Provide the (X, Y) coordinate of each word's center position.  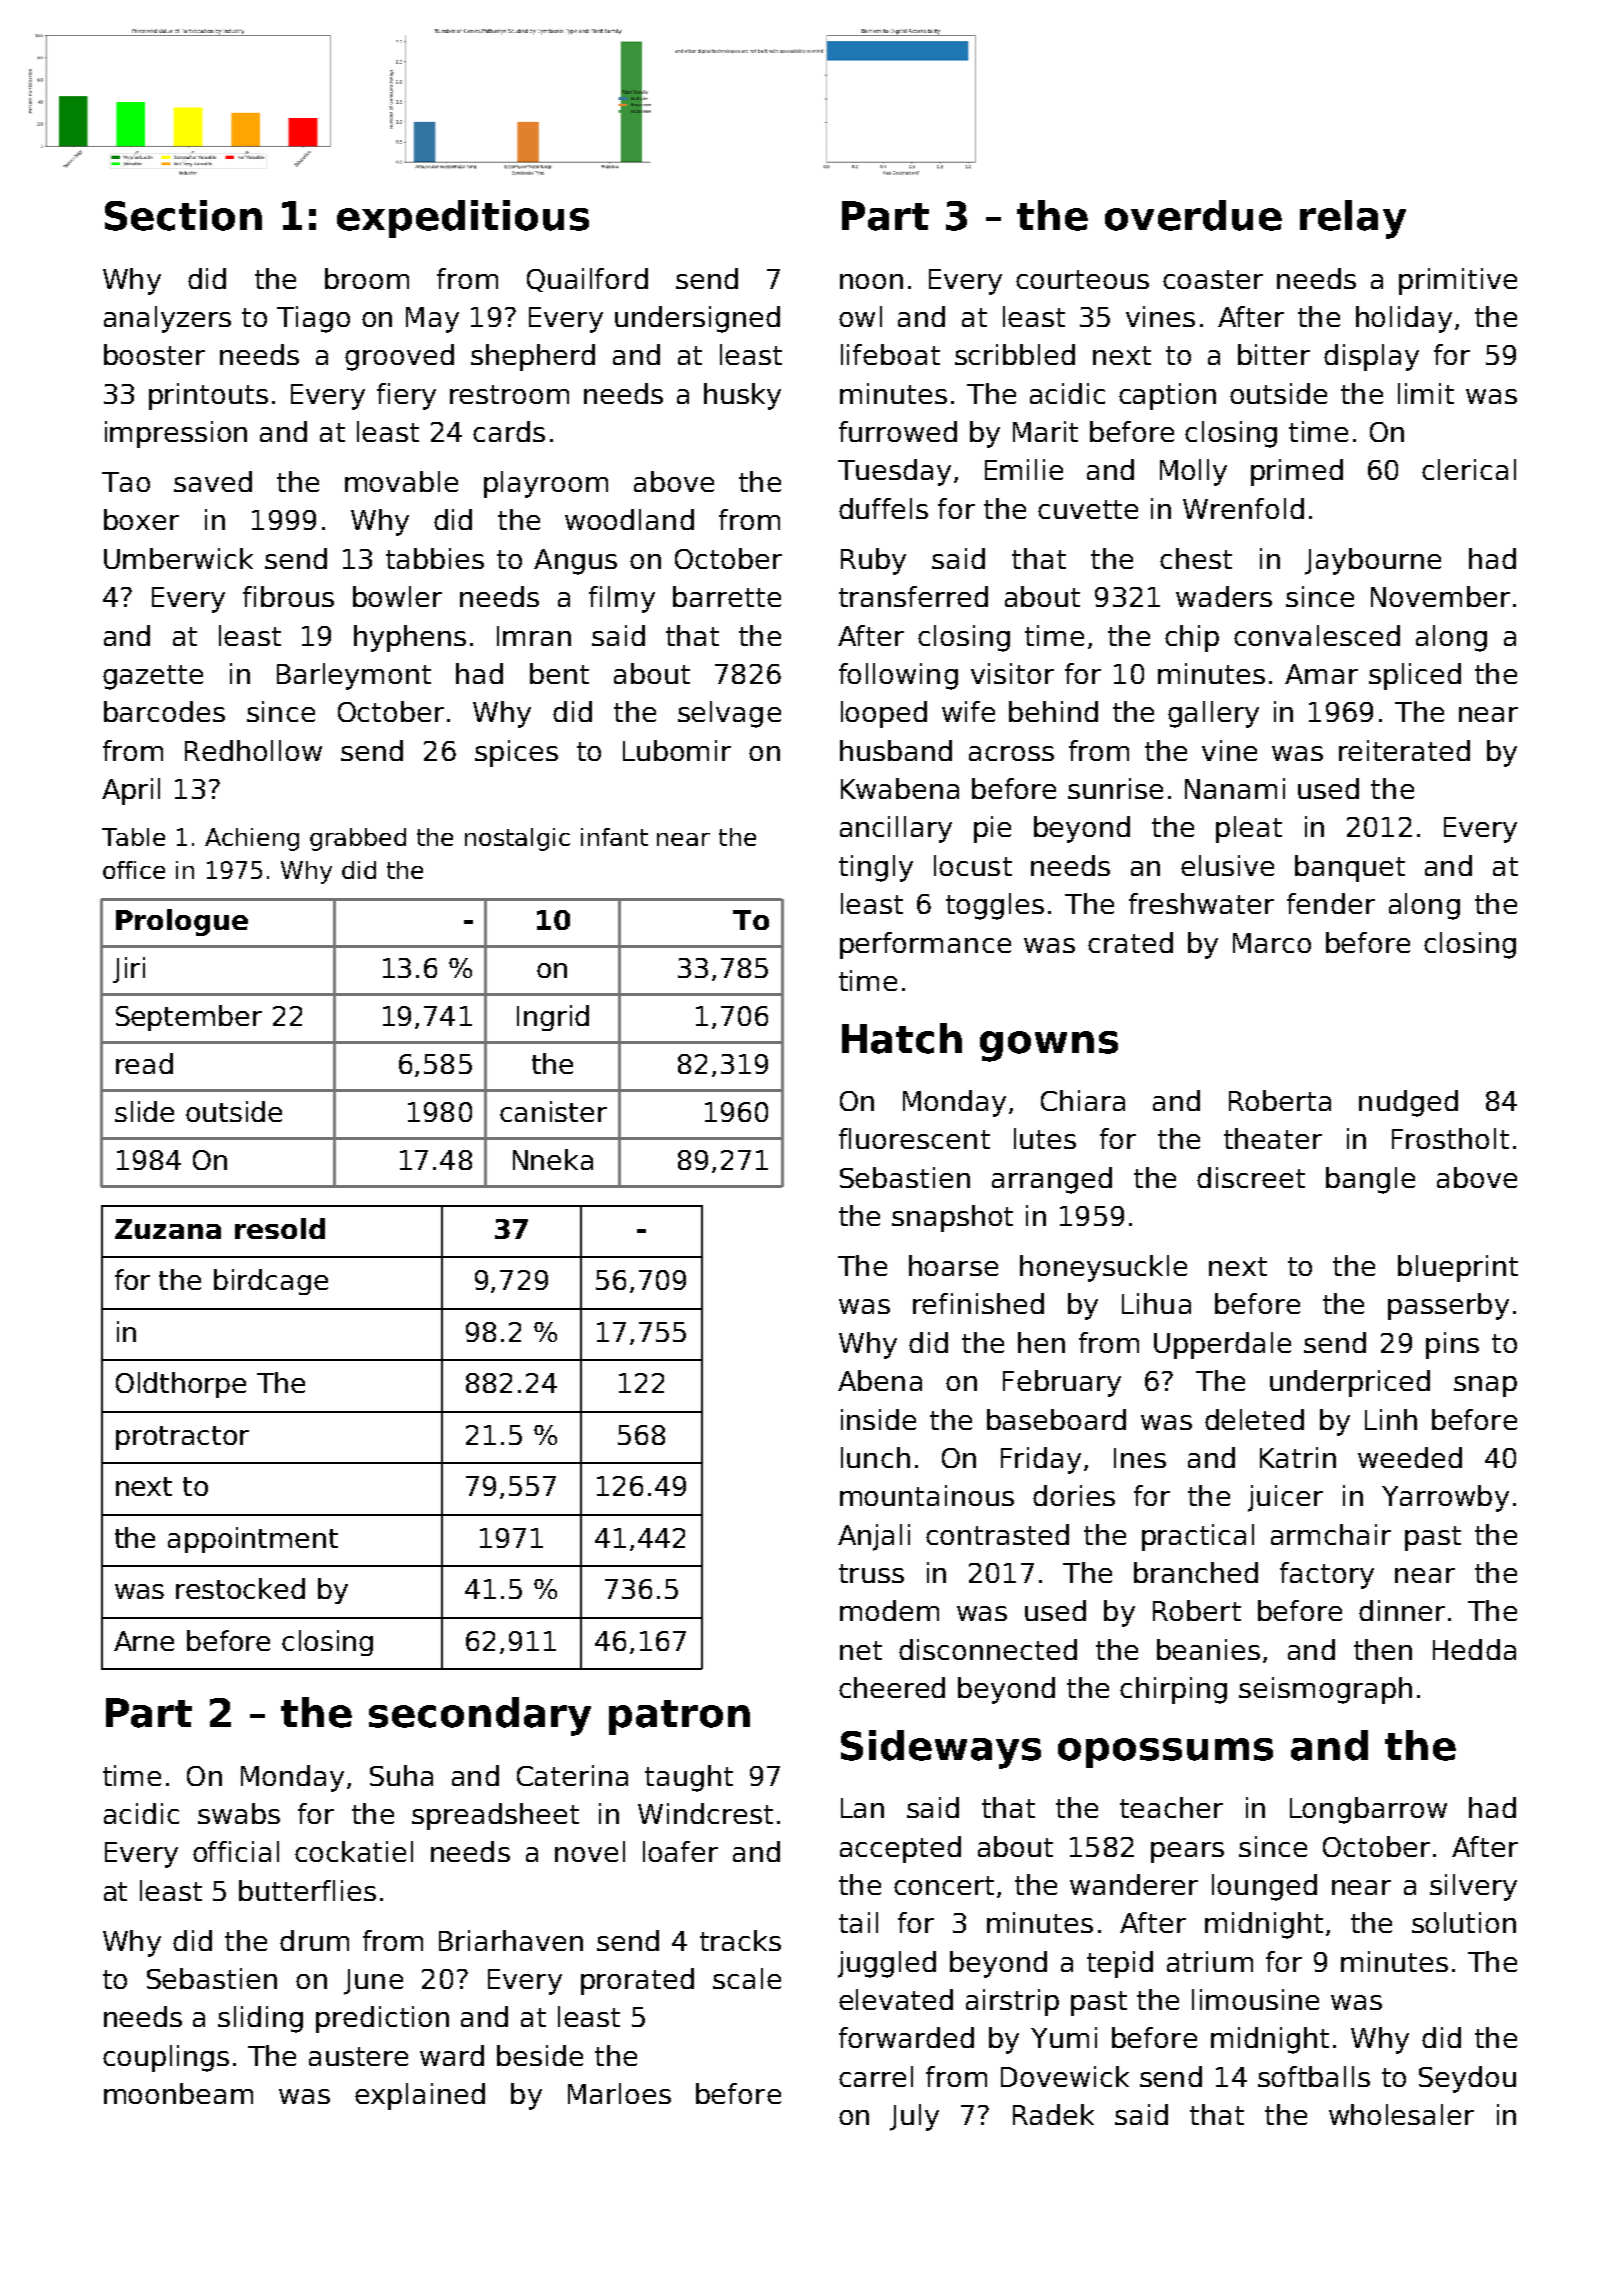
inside (878, 1419)
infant (614, 837)
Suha (401, 1775)
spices (516, 753)
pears (1187, 1852)
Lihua (1156, 1303)
